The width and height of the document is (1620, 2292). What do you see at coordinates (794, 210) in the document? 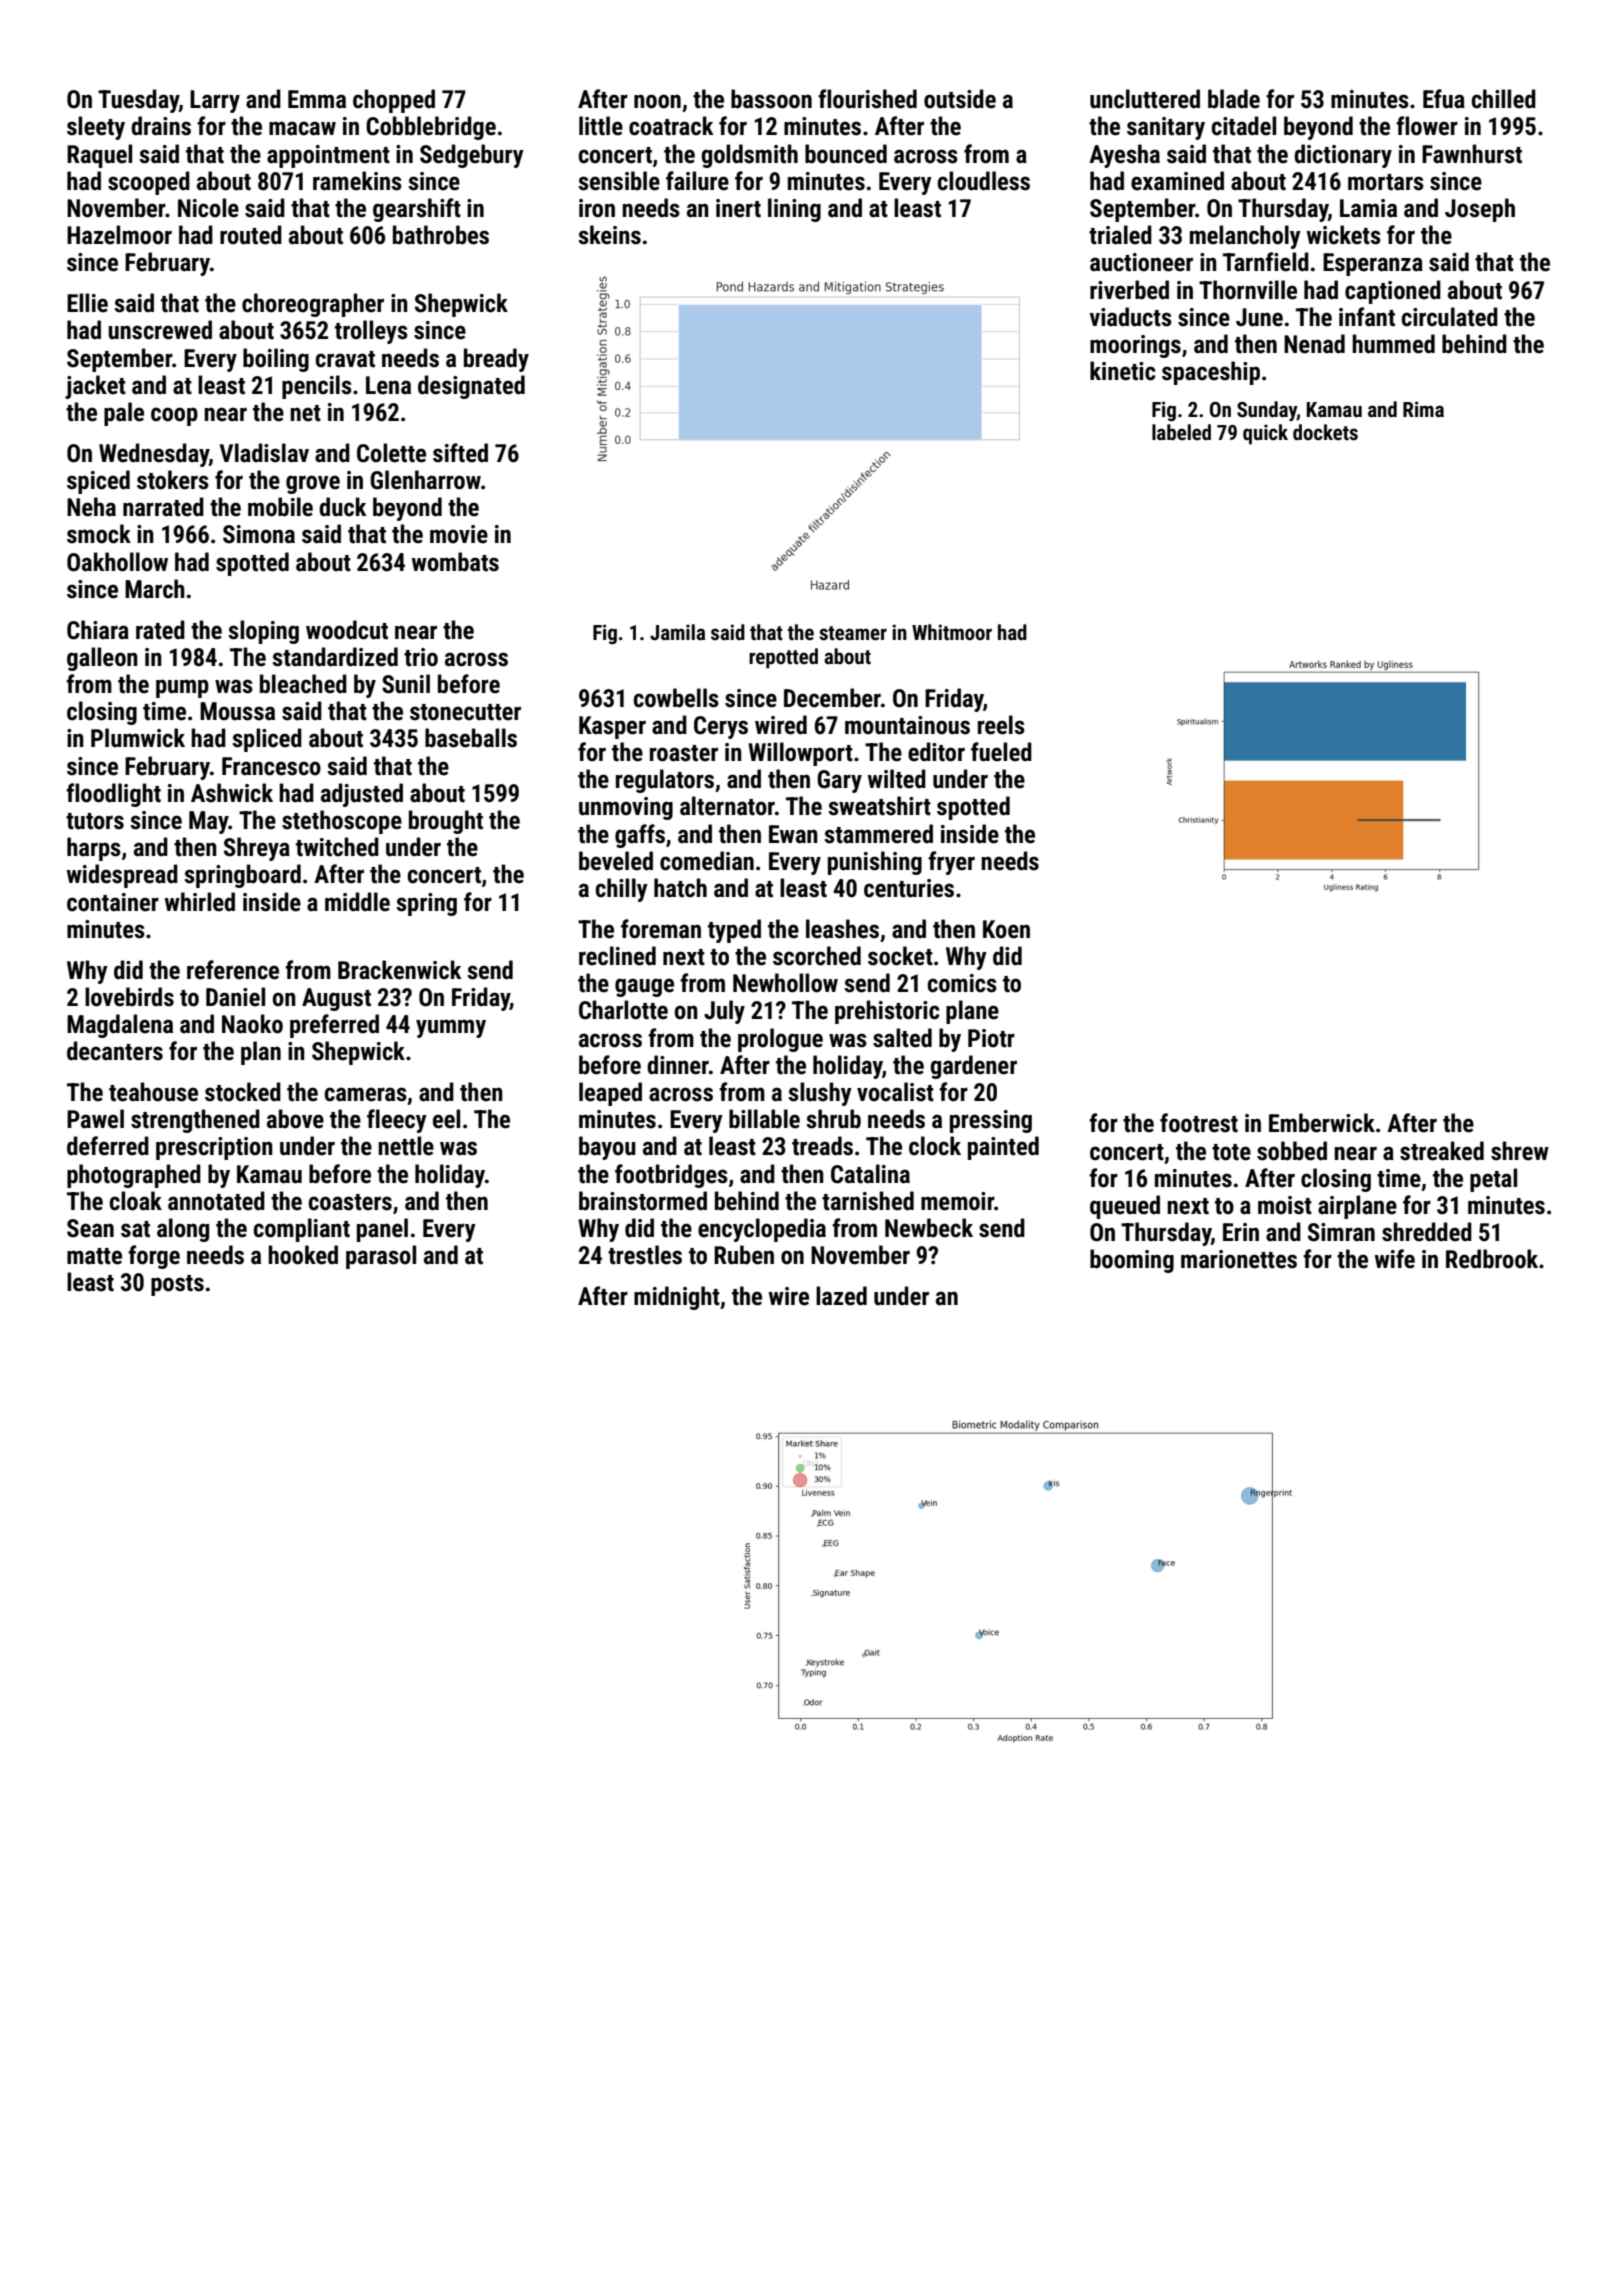
I see `lining` at bounding box center [794, 210].
